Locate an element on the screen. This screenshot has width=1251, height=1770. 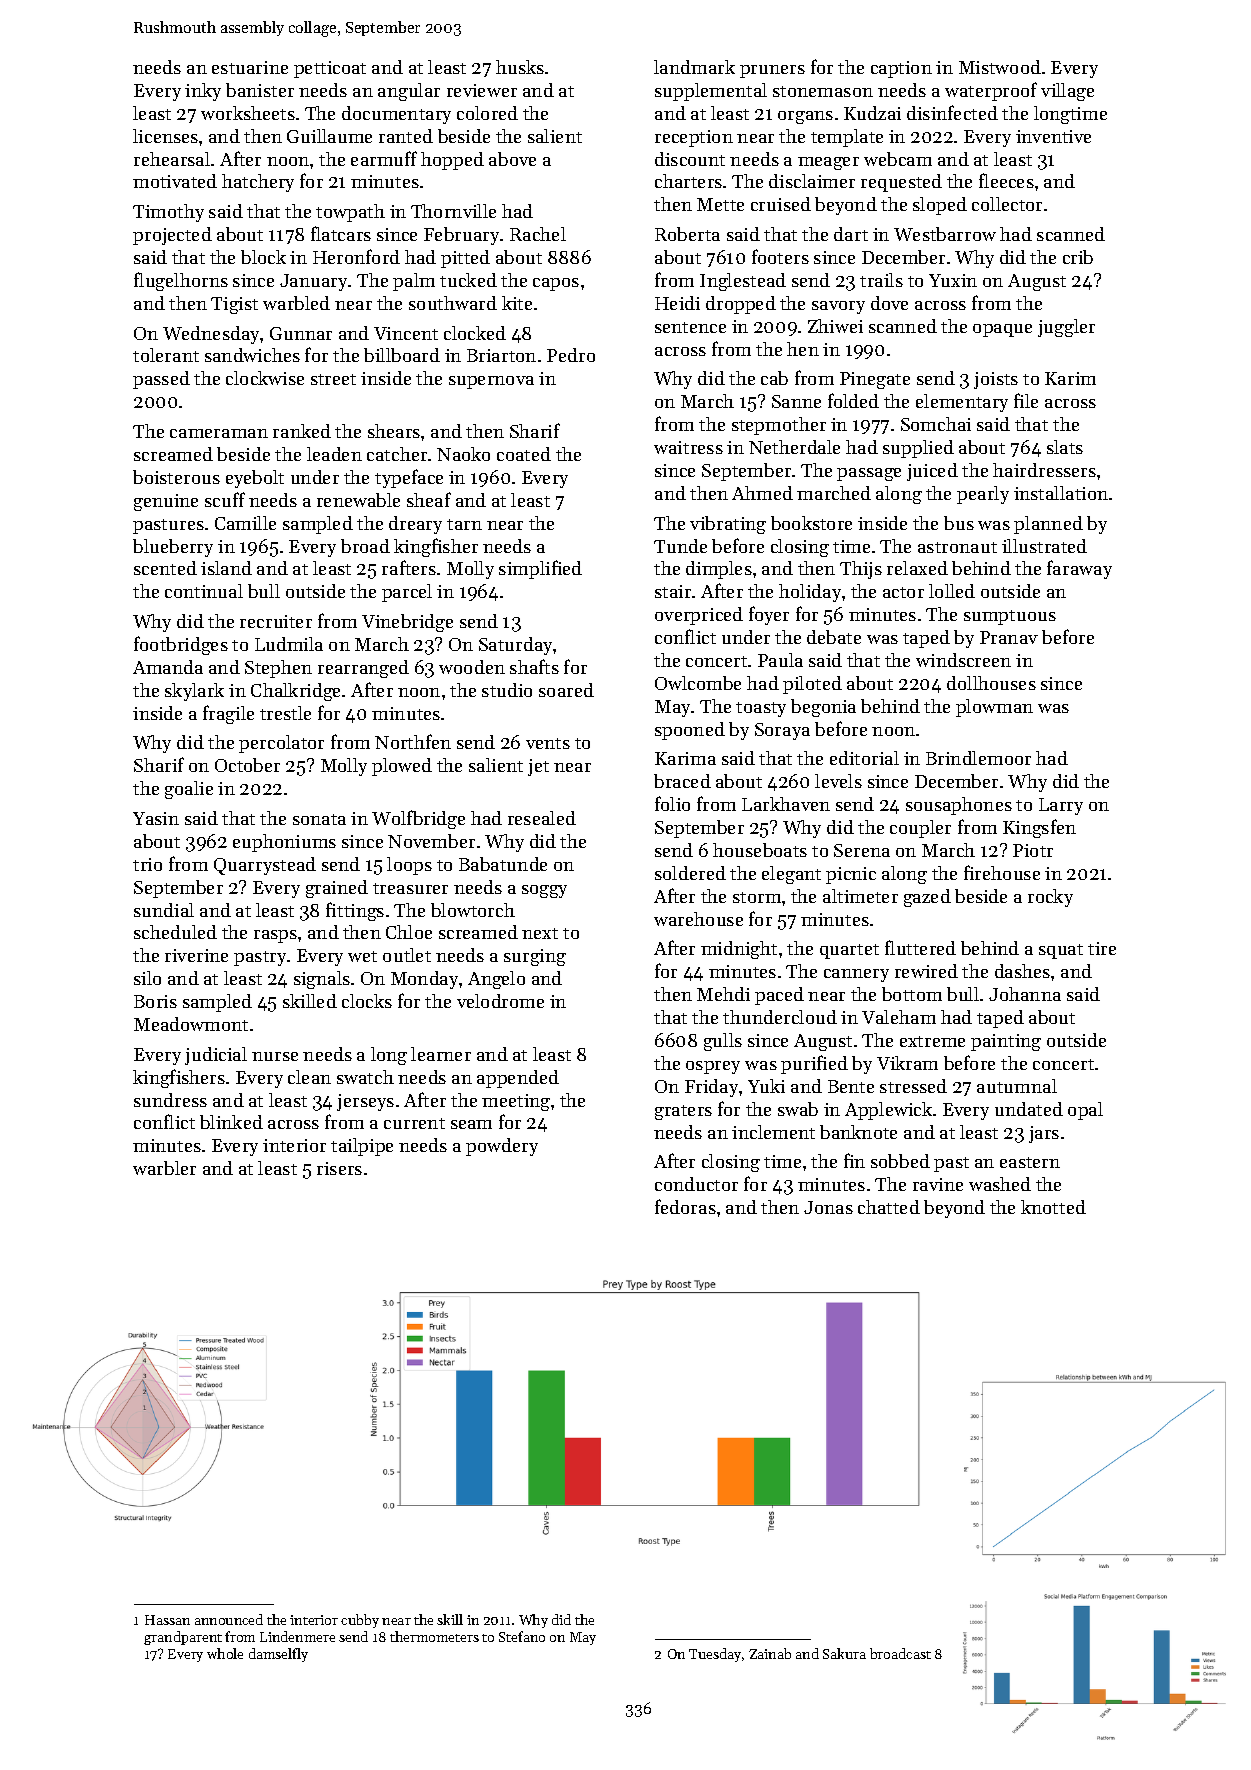
thermometers is located at coordinates (434, 1636).
